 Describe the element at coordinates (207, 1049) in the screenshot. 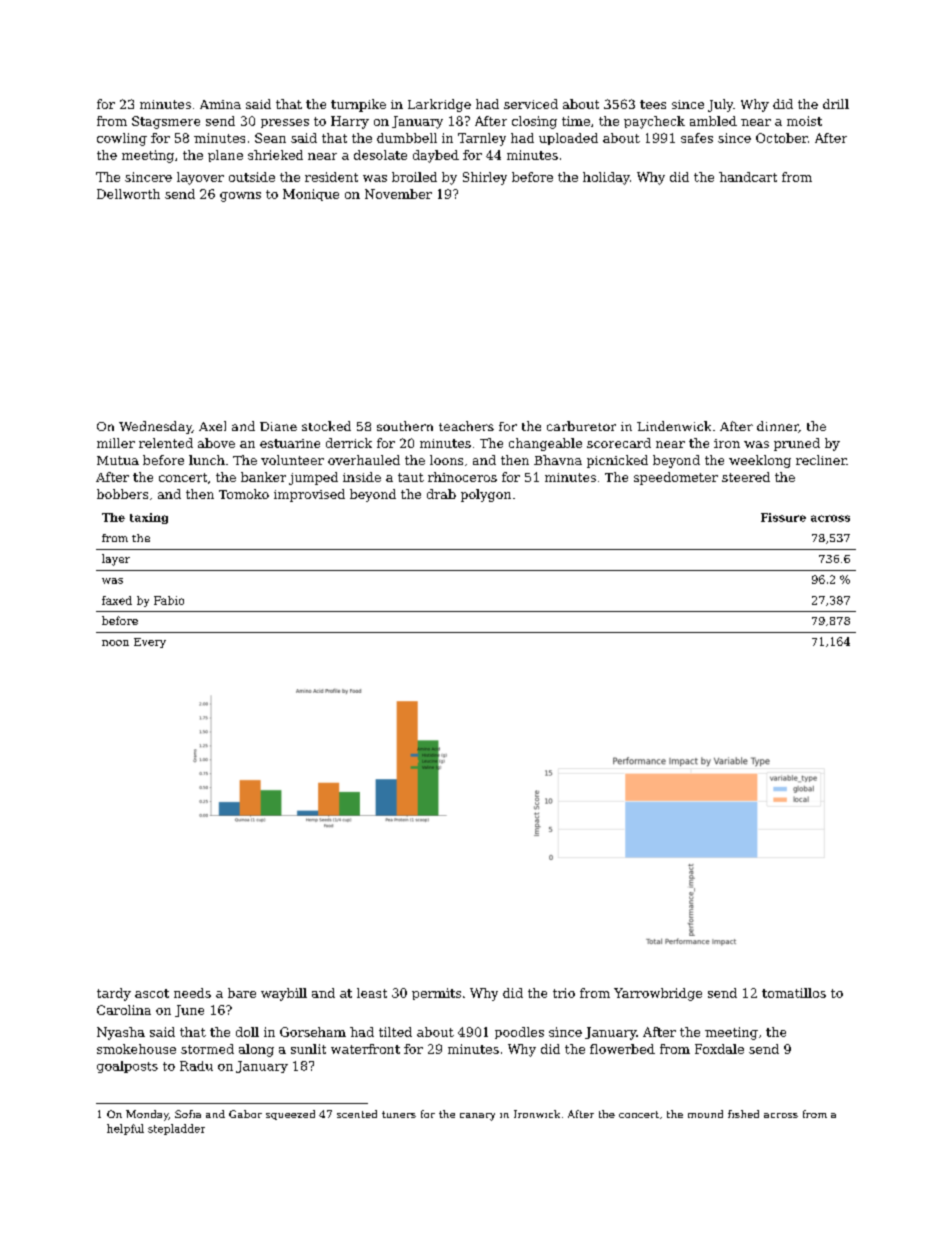

I see `stormed` at that location.
